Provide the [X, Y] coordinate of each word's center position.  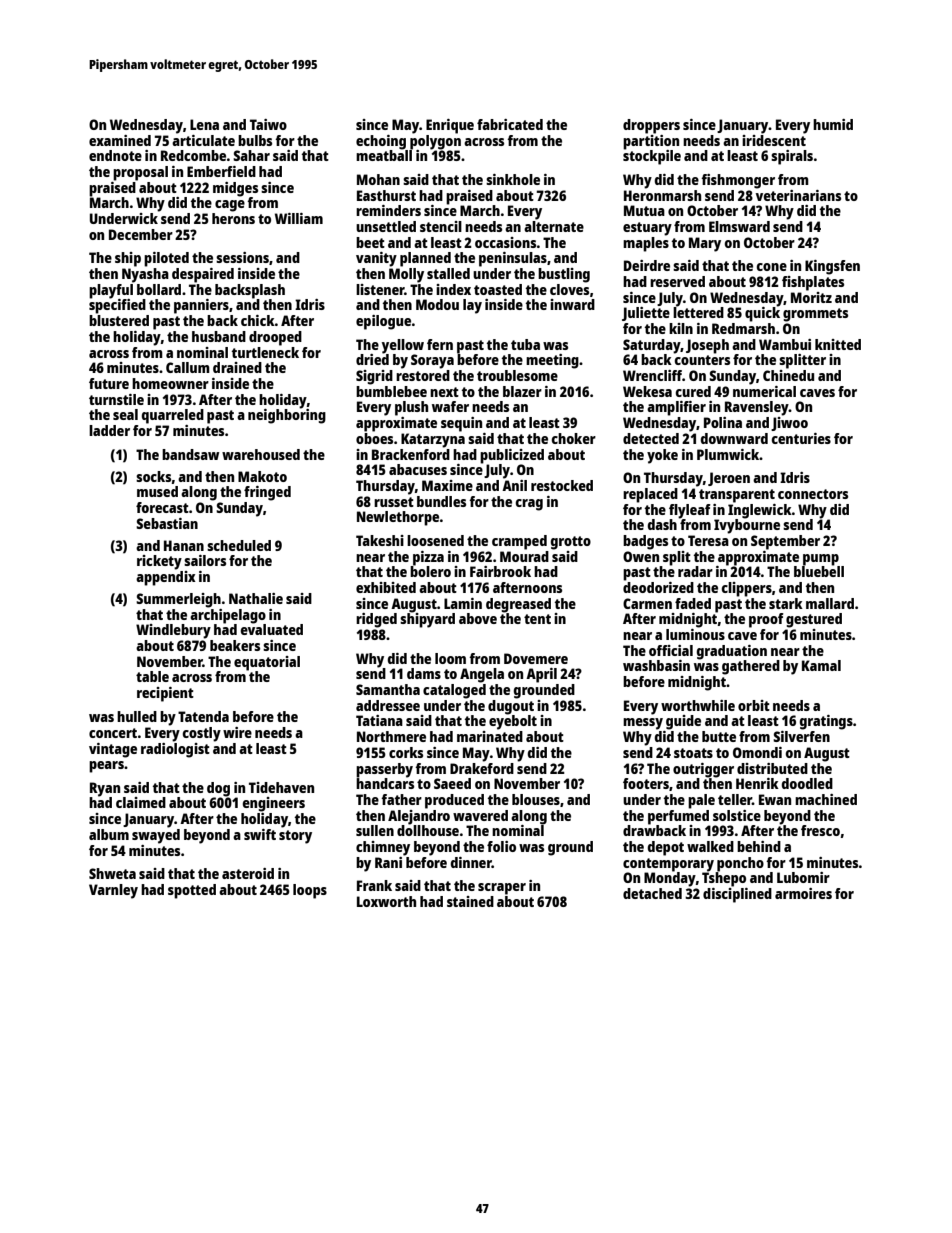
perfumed [678, 817]
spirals [792, 157]
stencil [441, 226]
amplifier [676, 408]
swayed [156, 836]
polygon [435, 142]
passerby [384, 770]
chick [258, 320]
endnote [115, 155]
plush [411, 408]
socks [153, 476]
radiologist [175, 750]
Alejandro [419, 817]
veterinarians [798, 195]
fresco [820, 830]
